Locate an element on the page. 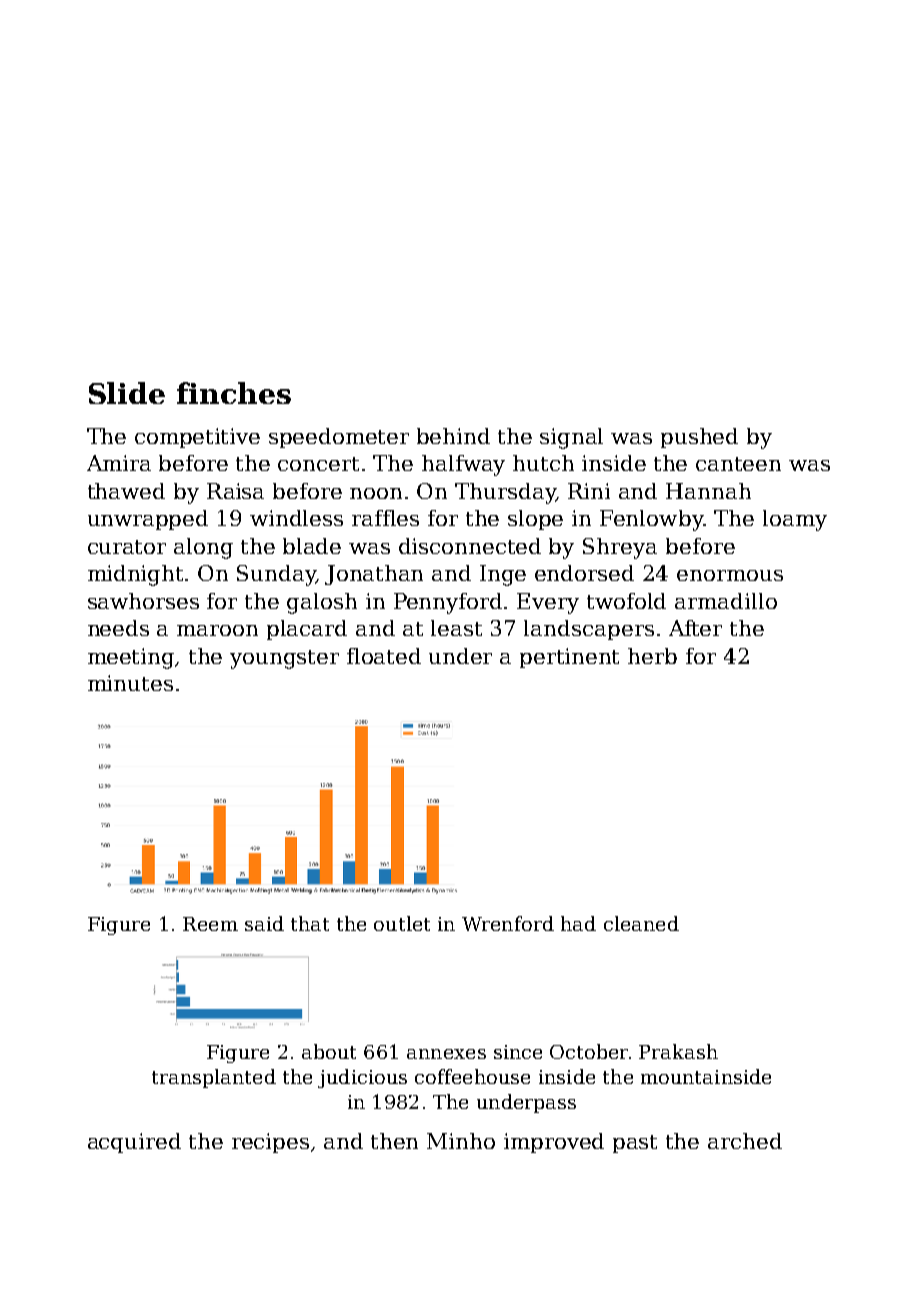  Prakash is located at coordinates (678, 1051).
